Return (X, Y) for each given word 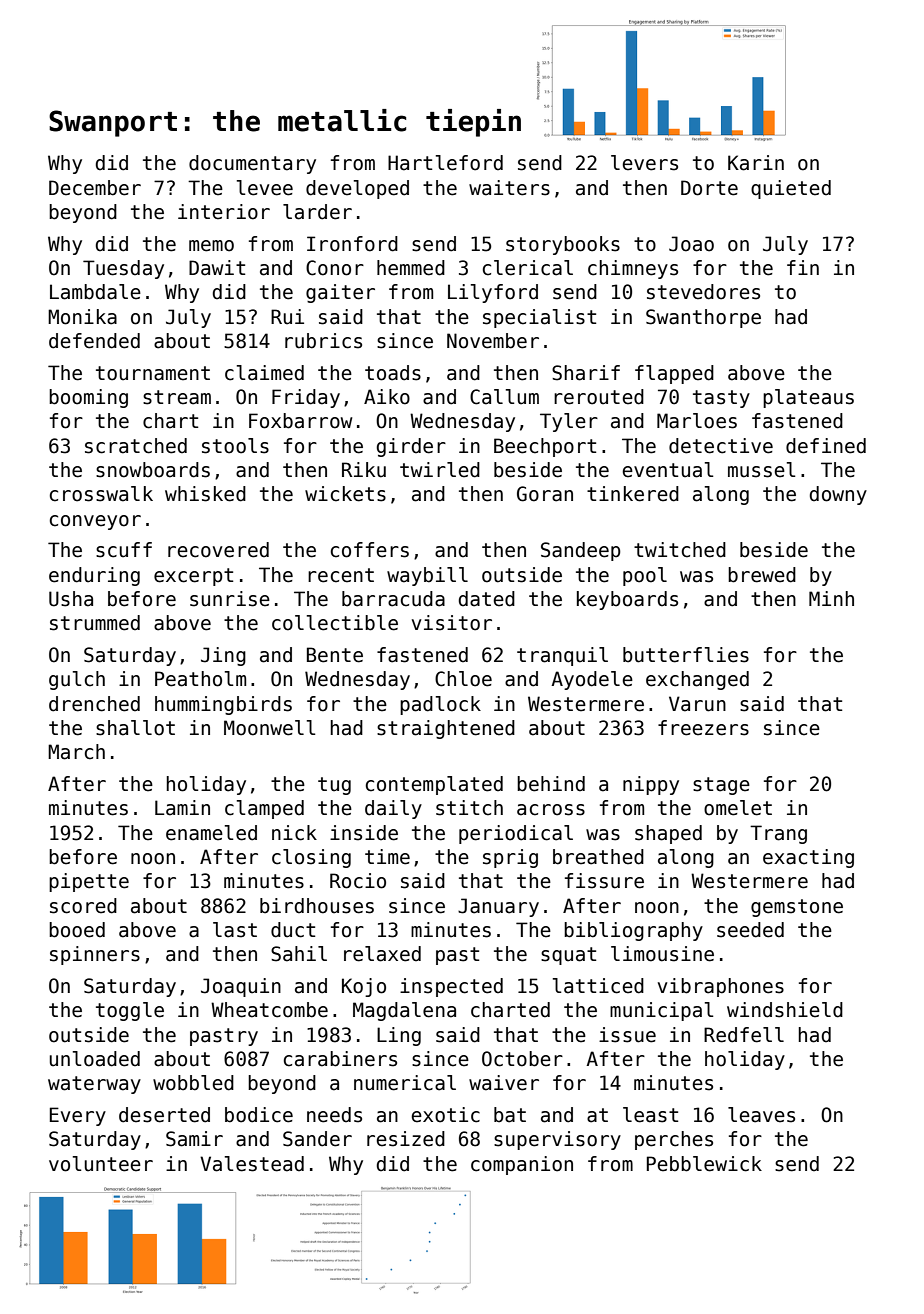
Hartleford (445, 163)
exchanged (697, 680)
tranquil (562, 656)
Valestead (252, 1164)
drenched (94, 704)
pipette (89, 882)
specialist (539, 318)
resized (406, 1139)
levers (644, 163)
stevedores (703, 292)
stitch (469, 808)
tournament (153, 373)
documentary (252, 164)
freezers (703, 728)
